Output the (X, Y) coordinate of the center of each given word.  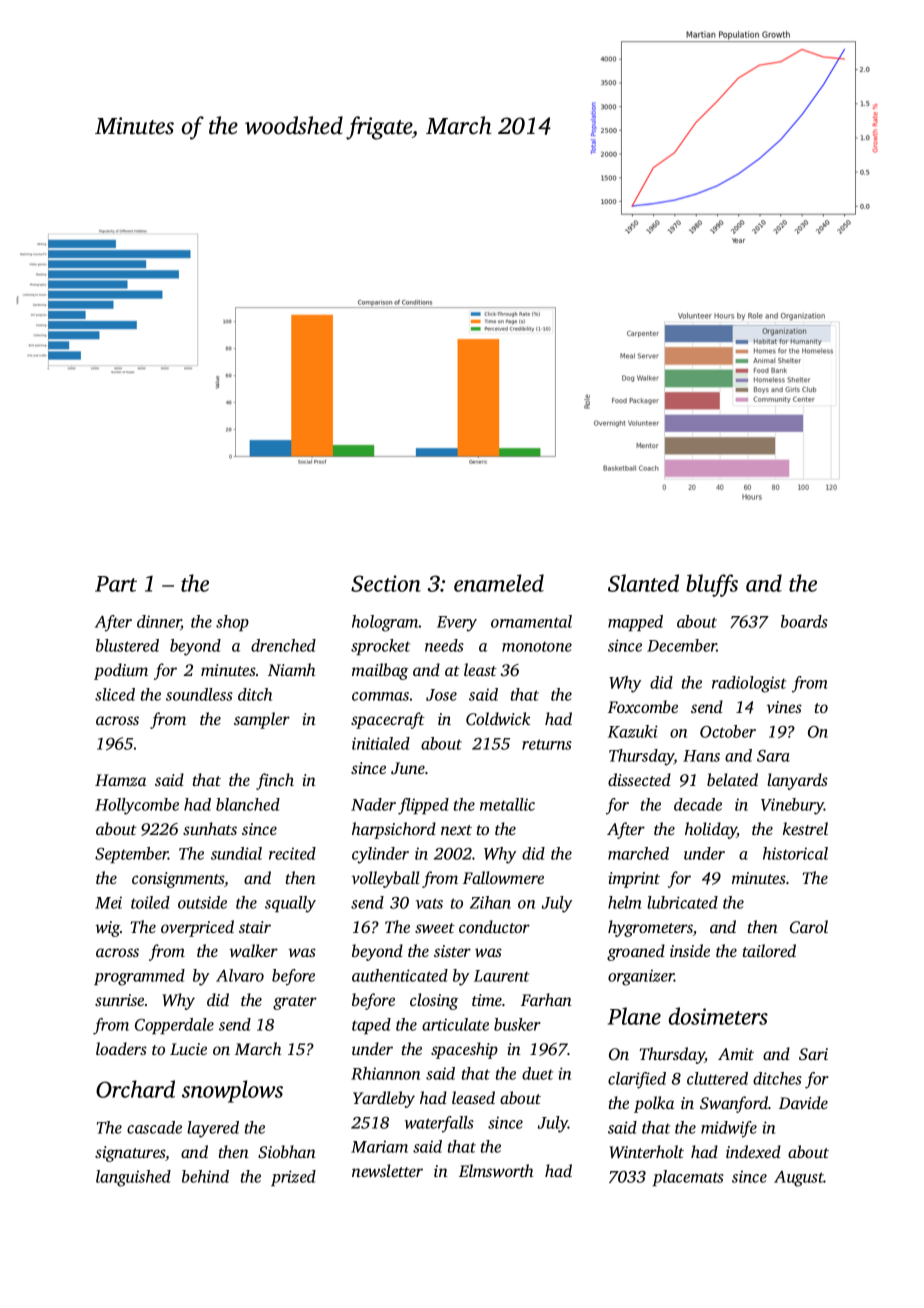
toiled (150, 902)
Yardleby (384, 1099)
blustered (127, 645)
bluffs (712, 585)
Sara (773, 756)
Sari (813, 1054)
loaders (121, 1048)
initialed (381, 743)
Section (386, 583)
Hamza (120, 780)
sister (452, 951)
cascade (154, 1127)
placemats (688, 1178)
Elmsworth (496, 1170)
